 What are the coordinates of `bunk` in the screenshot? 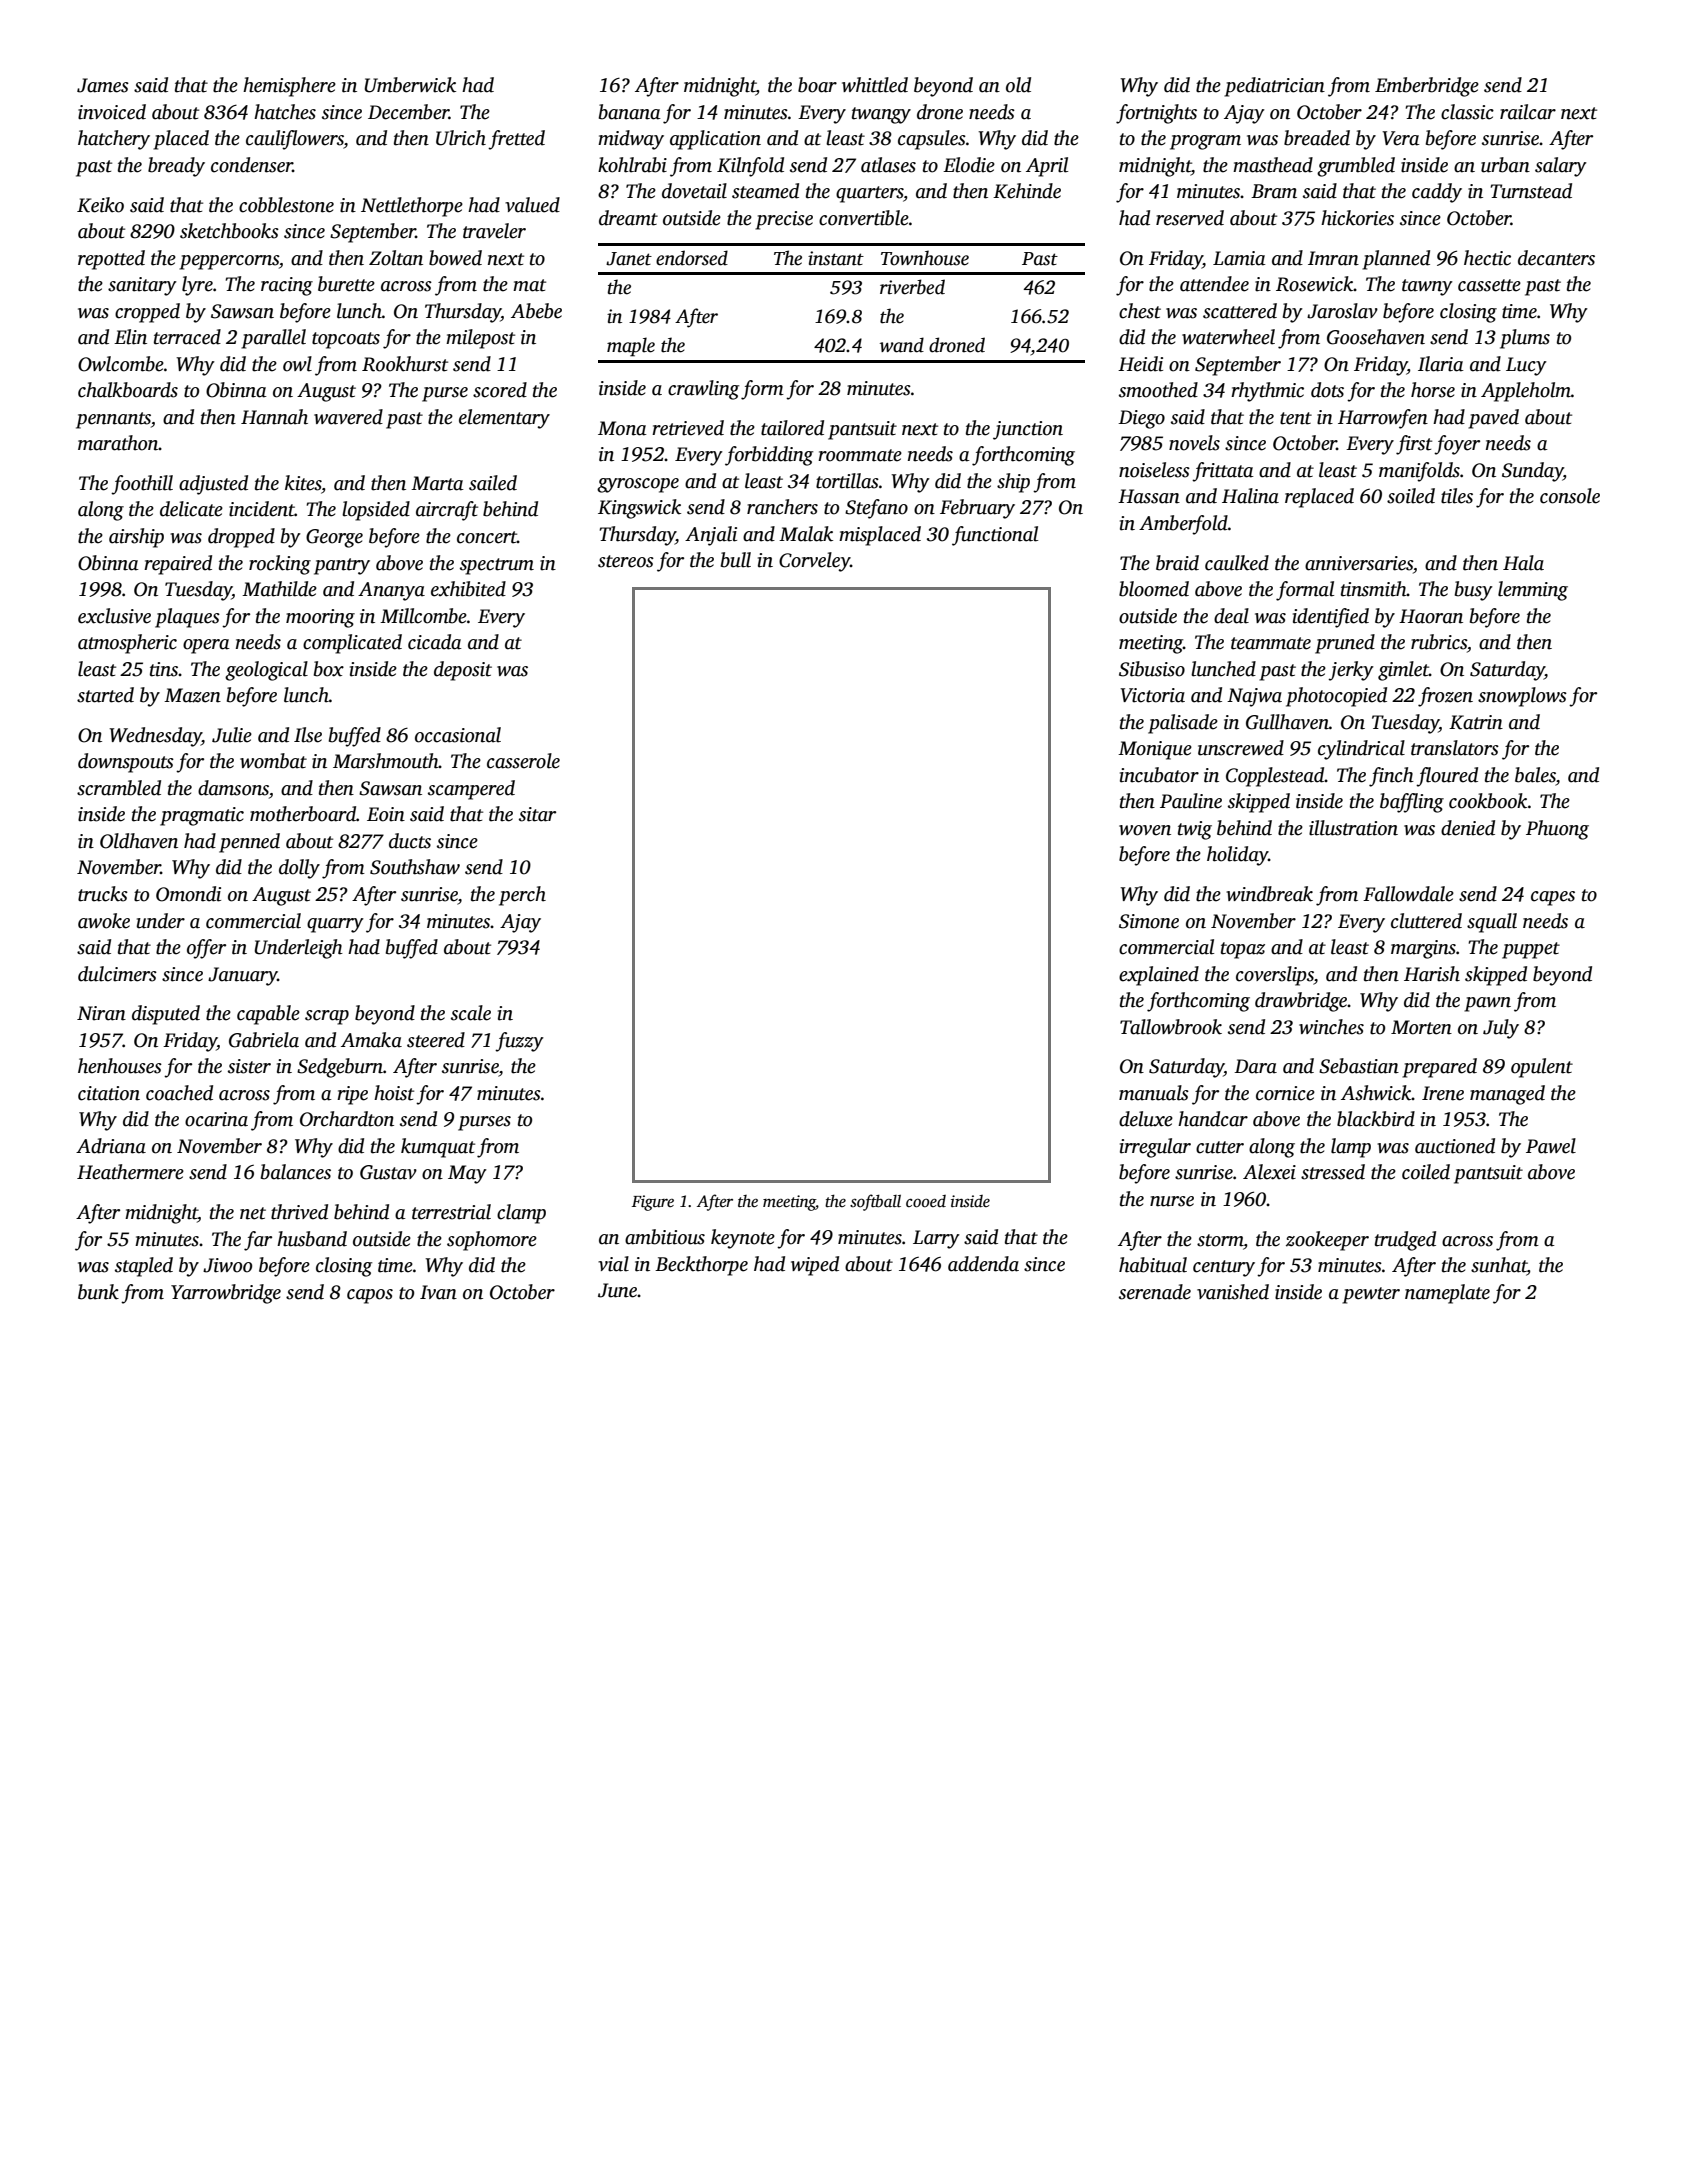 It's located at (98, 1292).
